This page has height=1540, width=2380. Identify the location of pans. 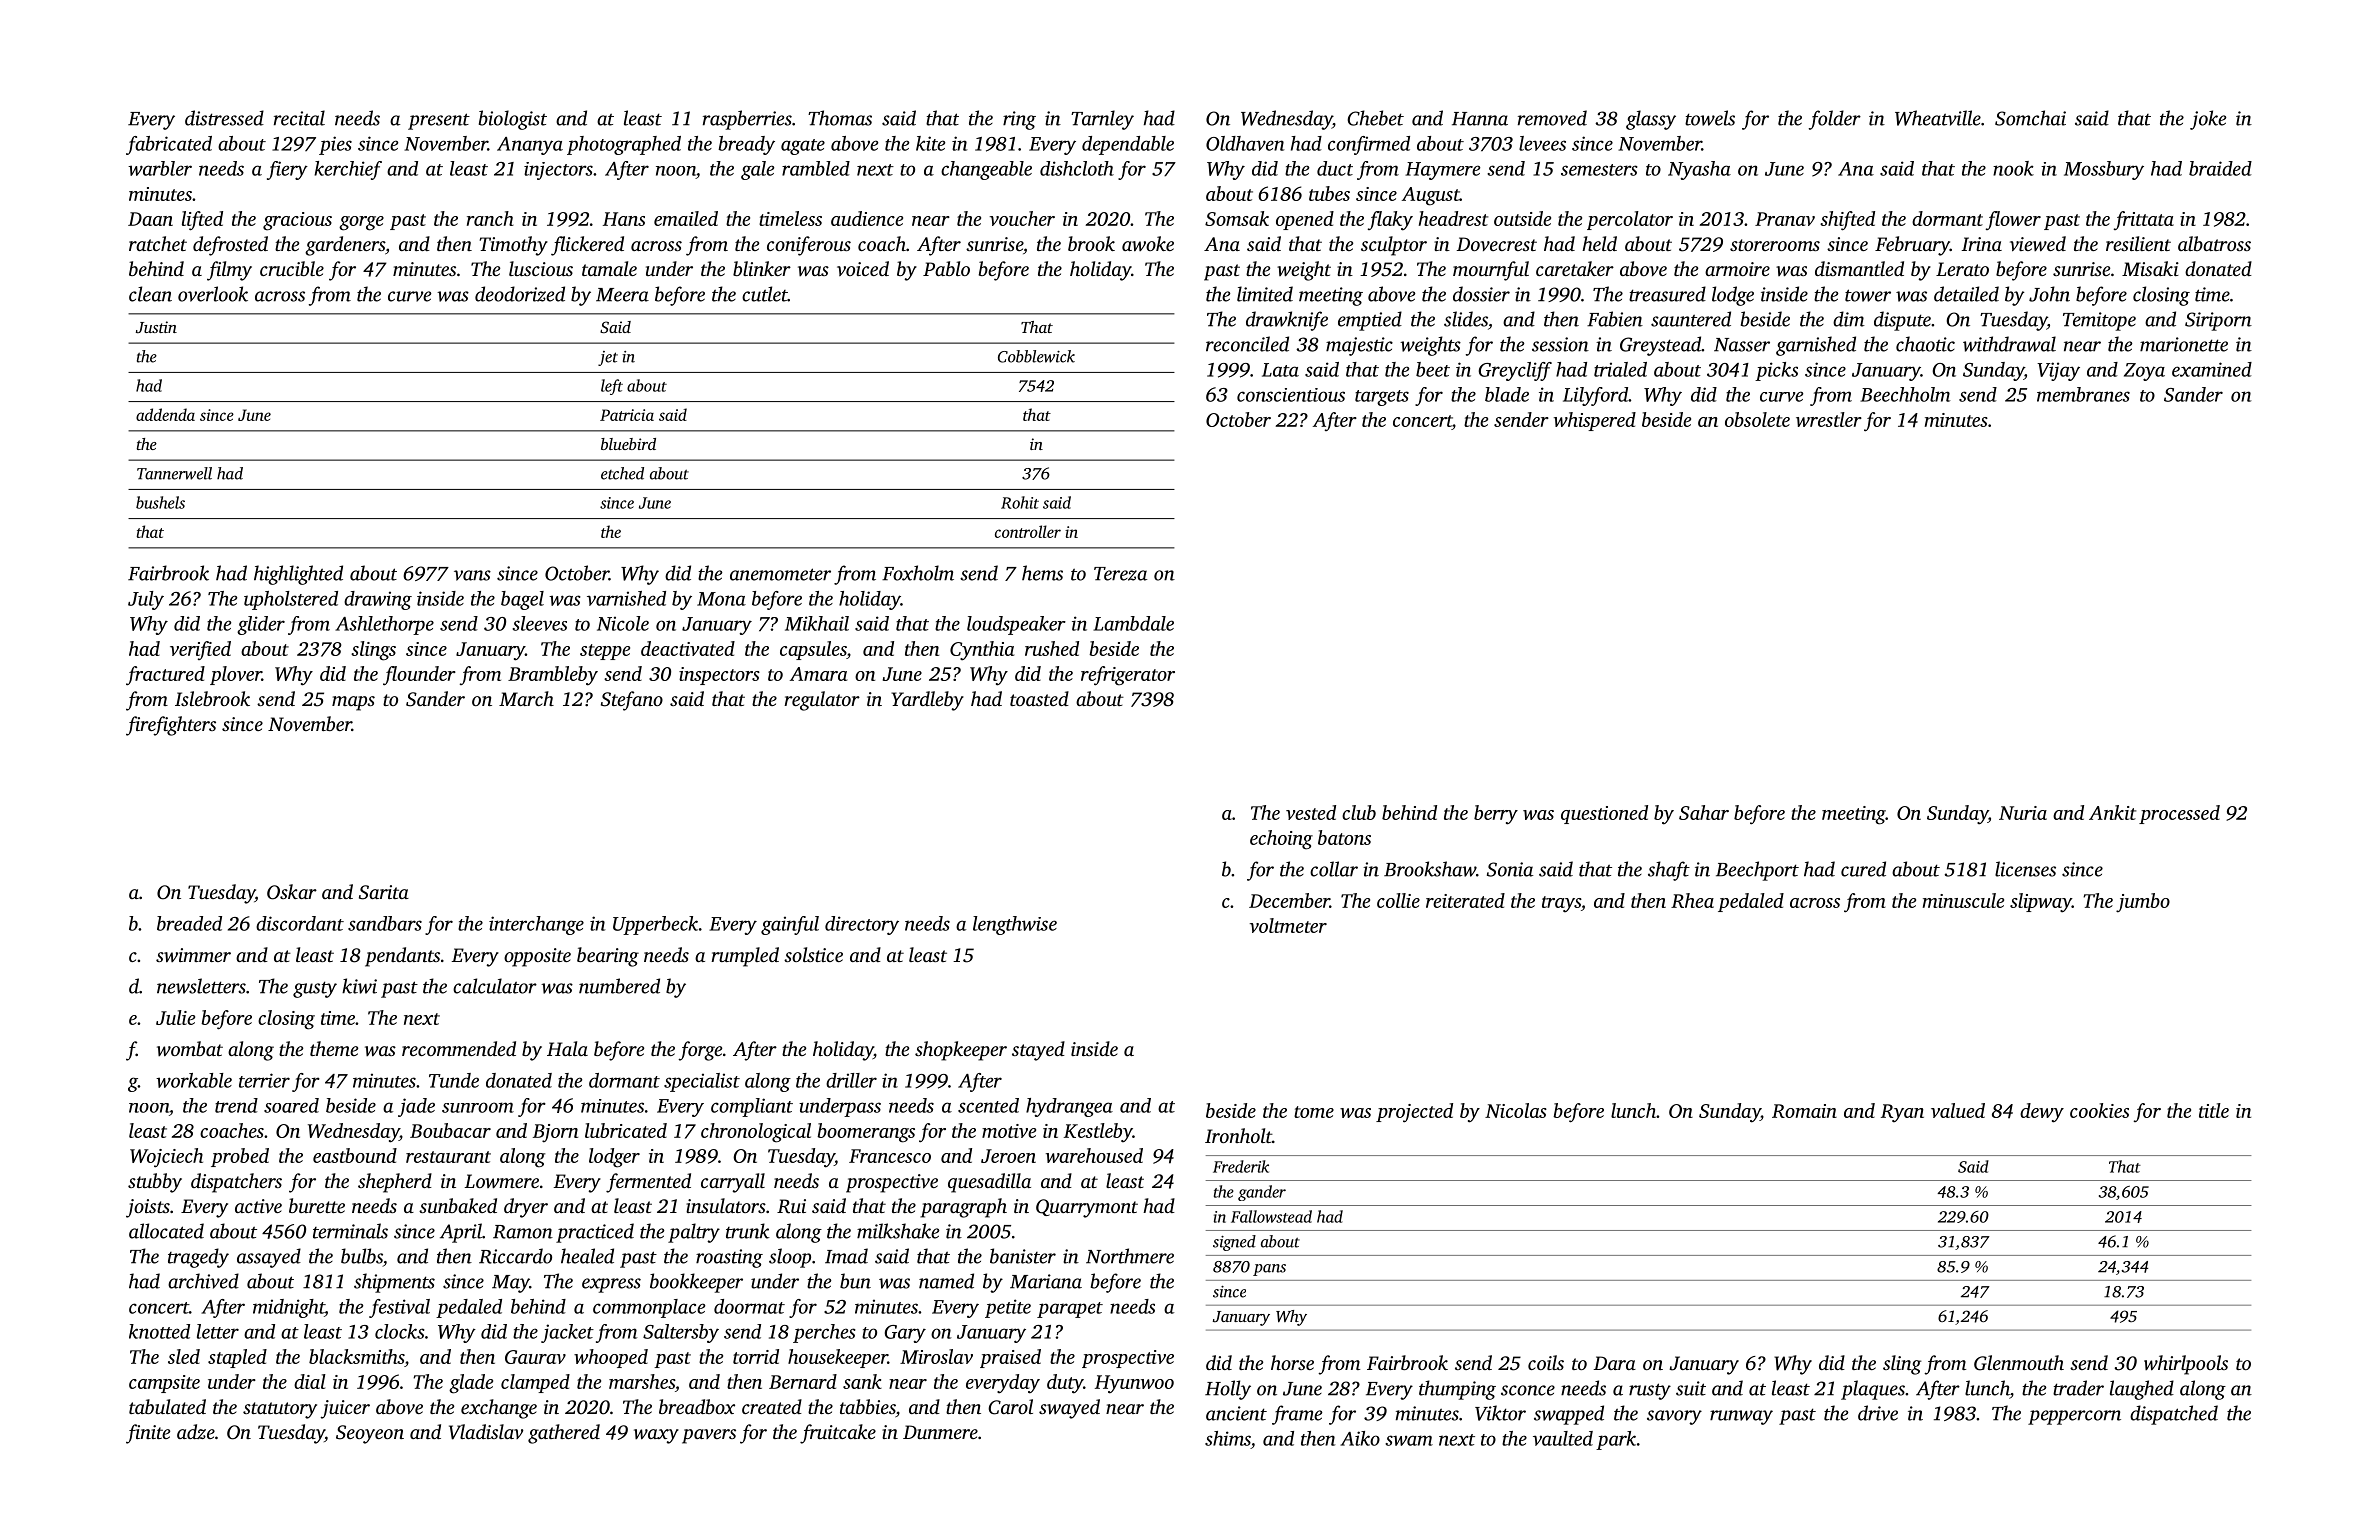
(1269, 1270).
